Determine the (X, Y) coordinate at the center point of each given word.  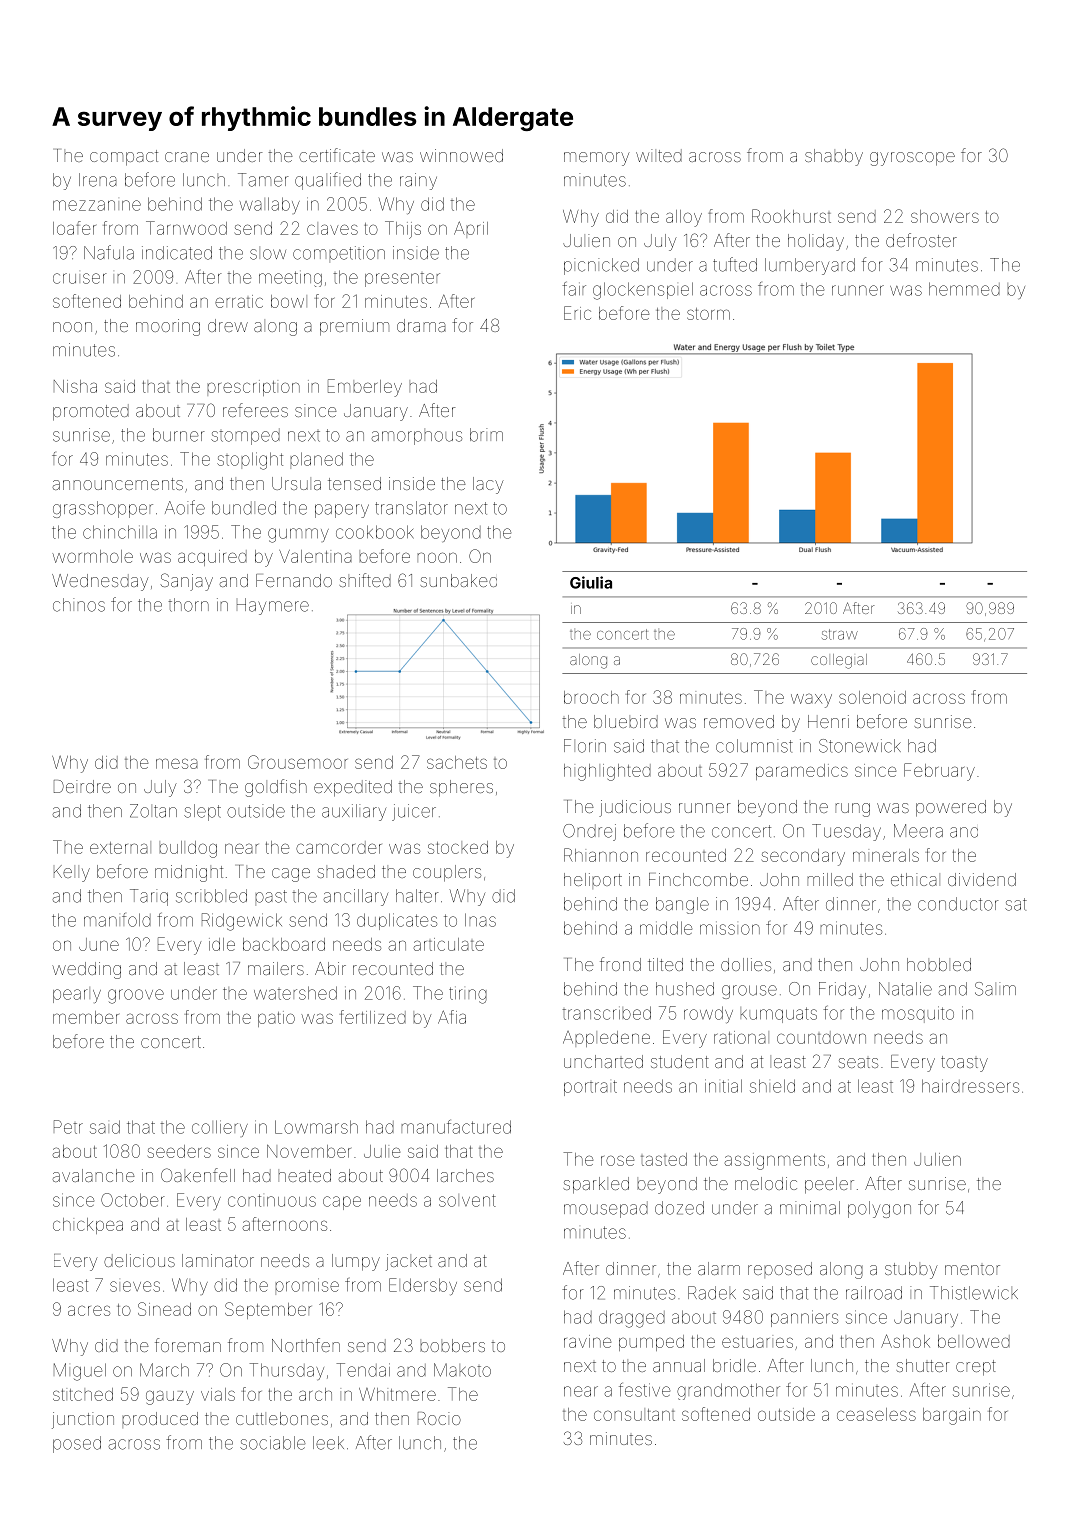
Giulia (591, 582)
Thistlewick (974, 1293)
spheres (461, 788)
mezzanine (97, 205)
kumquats (778, 1015)
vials (218, 1394)
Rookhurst (791, 216)
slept (202, 812)
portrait (590, 1088)
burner (179, 435)
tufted (735, 264)
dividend (982, 879)
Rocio (439, 1418)
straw (840, 634)
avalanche (93, 1175)
